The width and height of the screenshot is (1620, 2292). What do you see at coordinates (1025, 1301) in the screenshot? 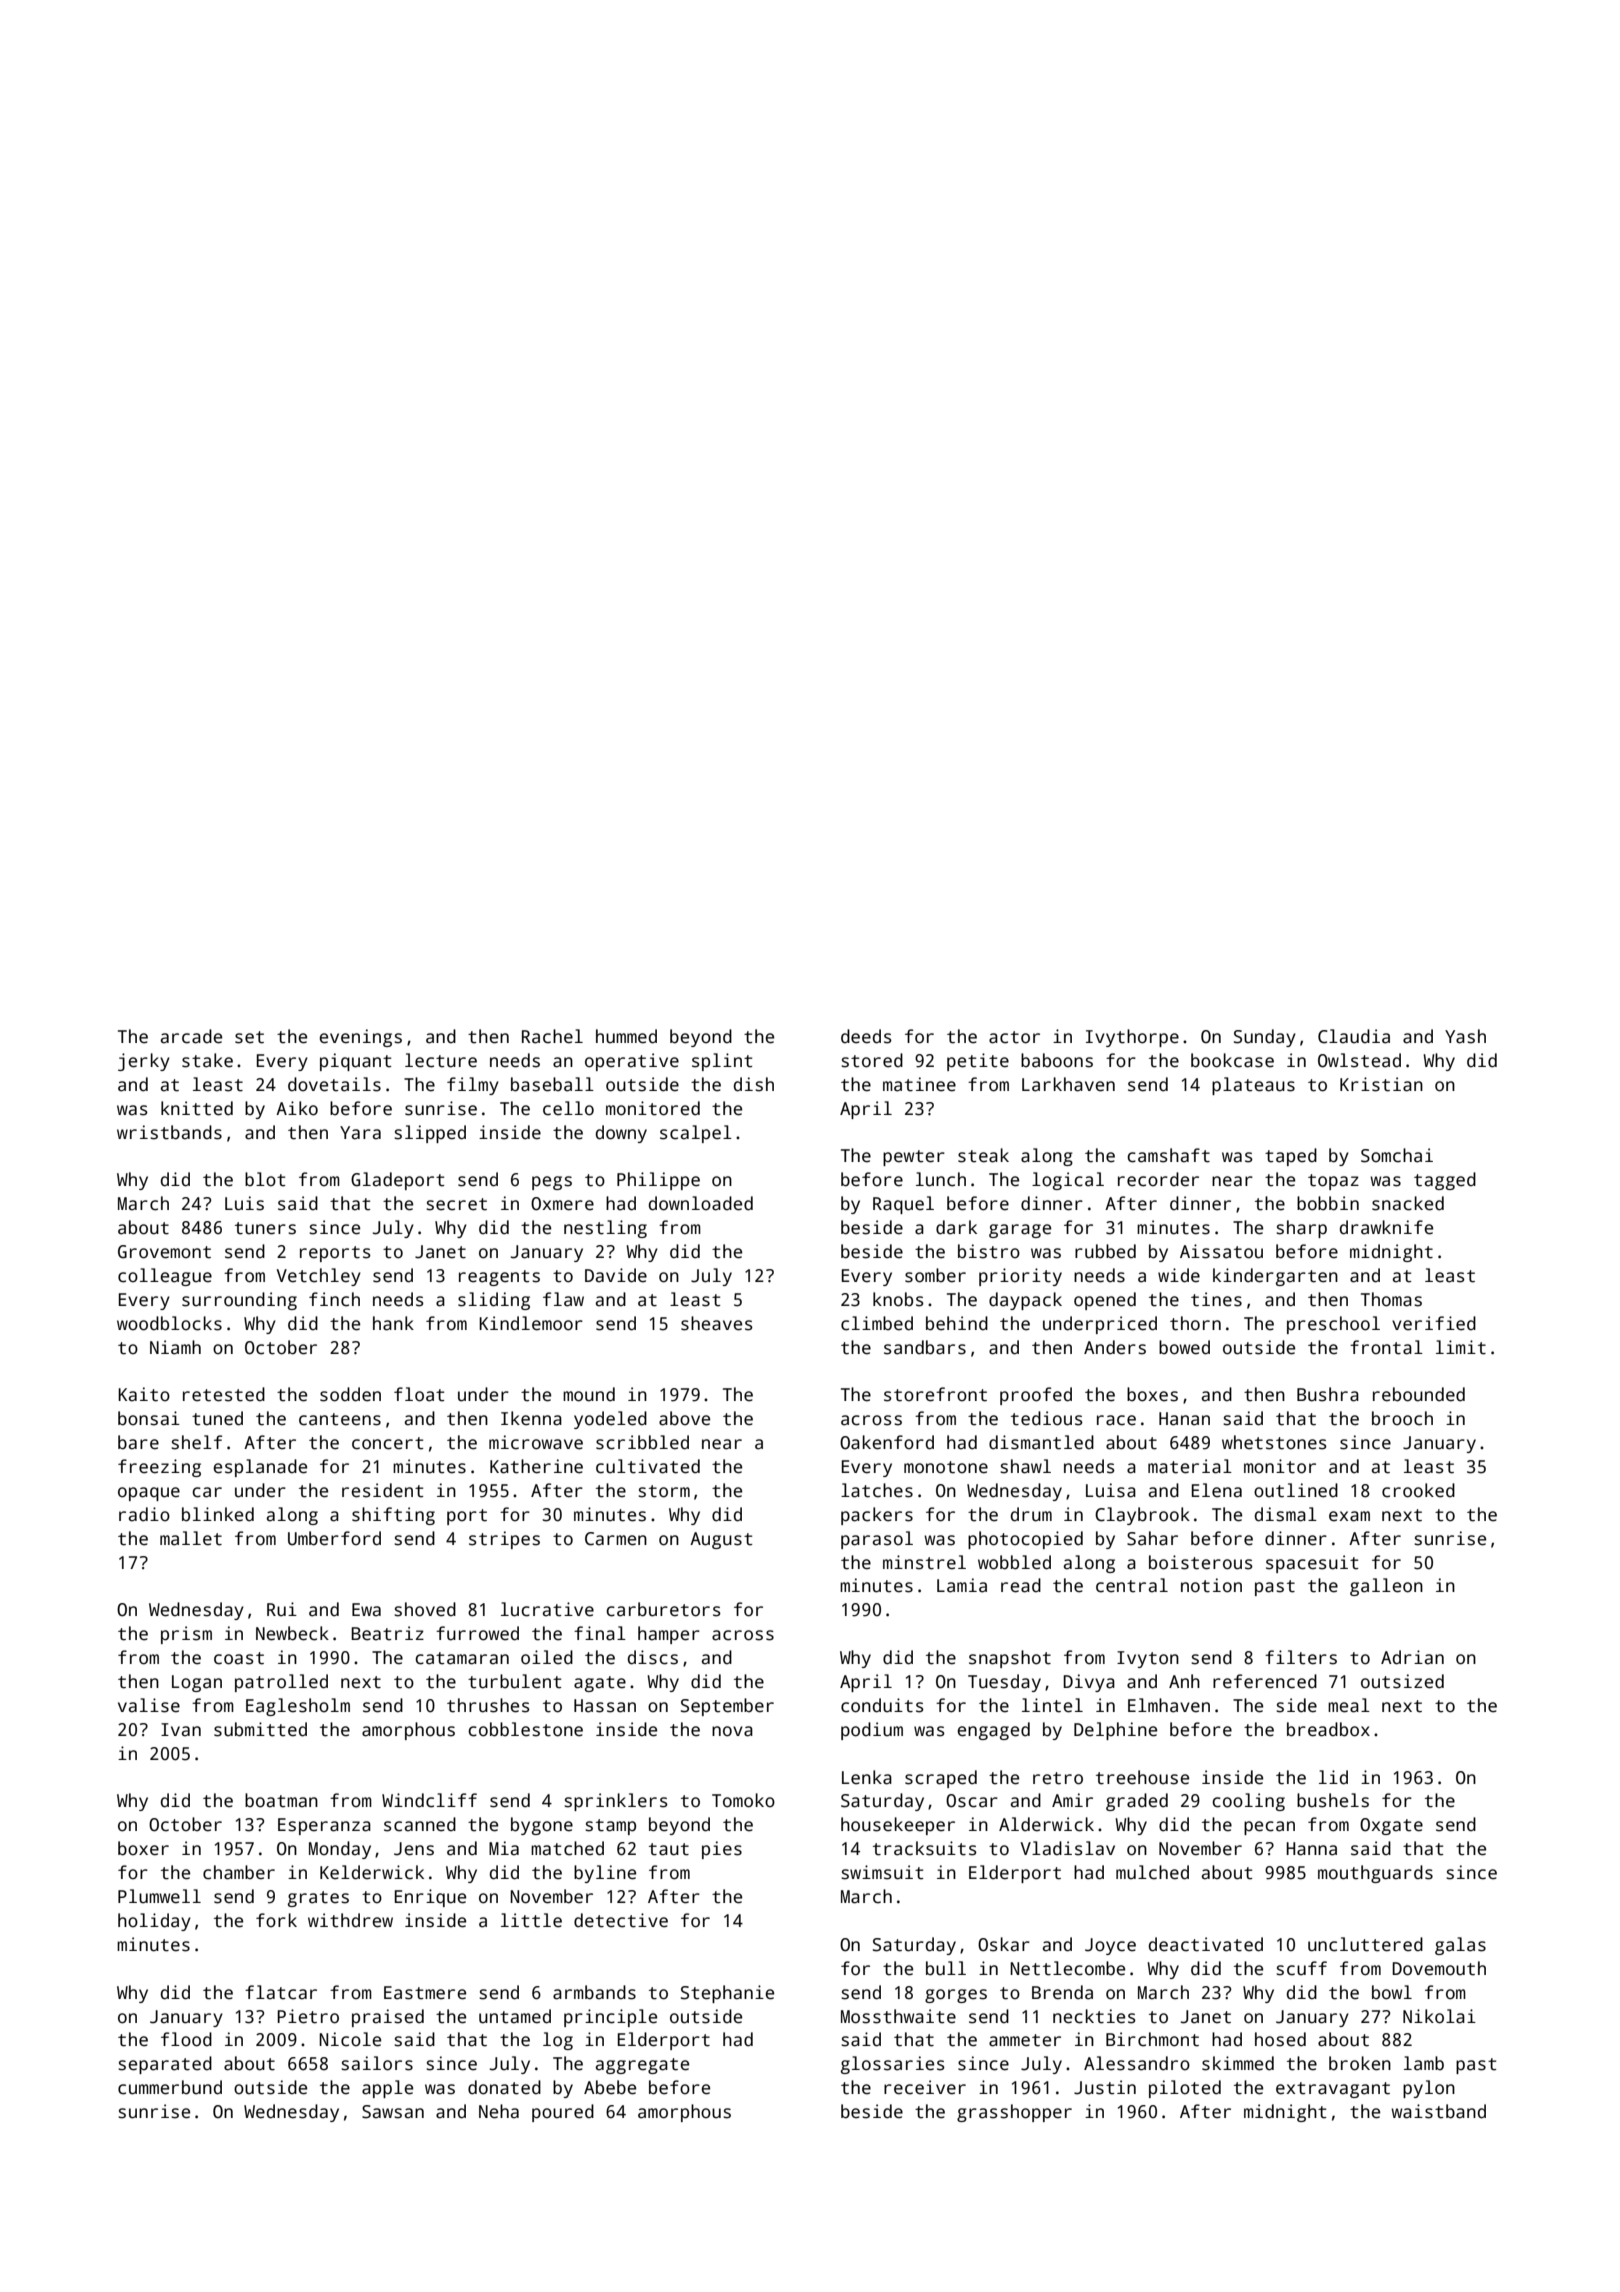
I see `daypack` at bounding box center [1025, 1301].
